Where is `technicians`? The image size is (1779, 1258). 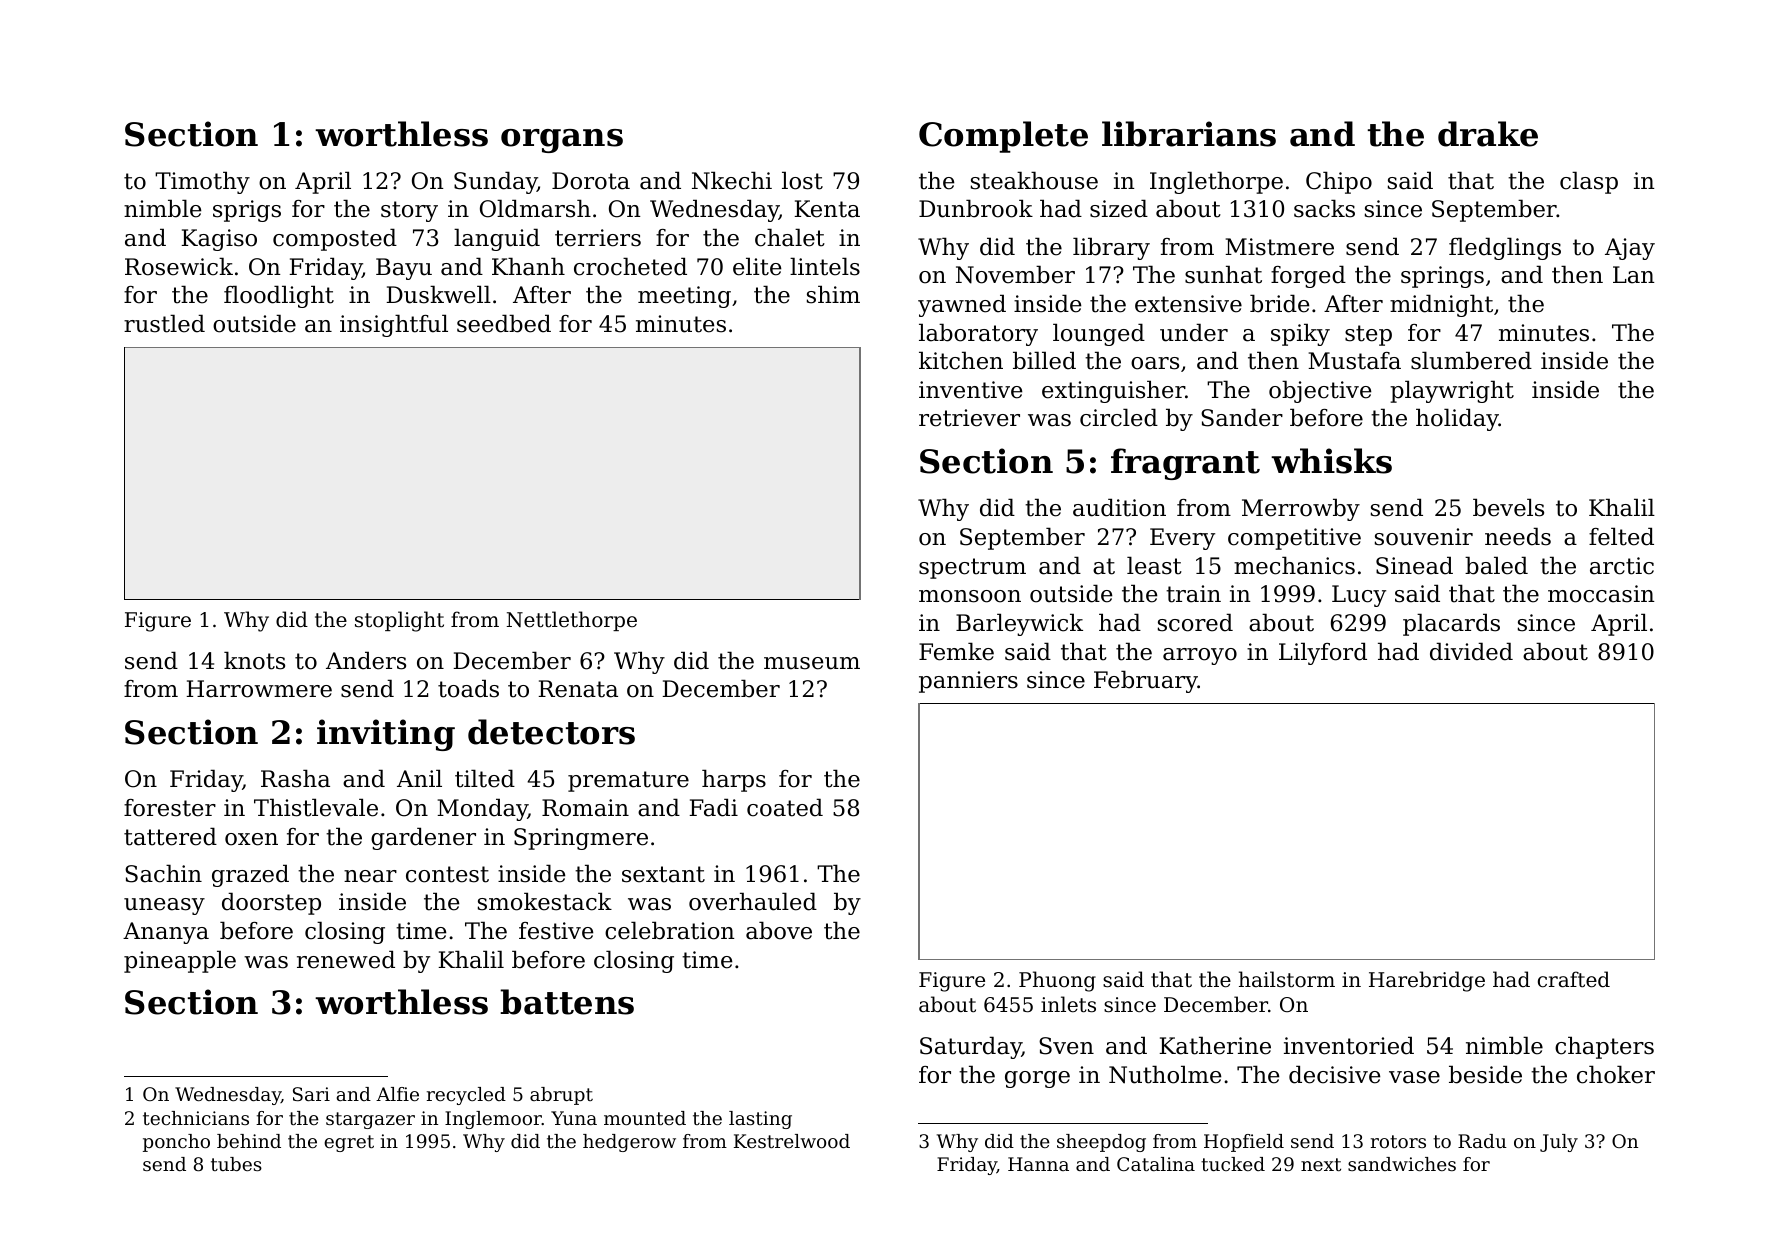 technicians is located at coordinates (196, 1118).
